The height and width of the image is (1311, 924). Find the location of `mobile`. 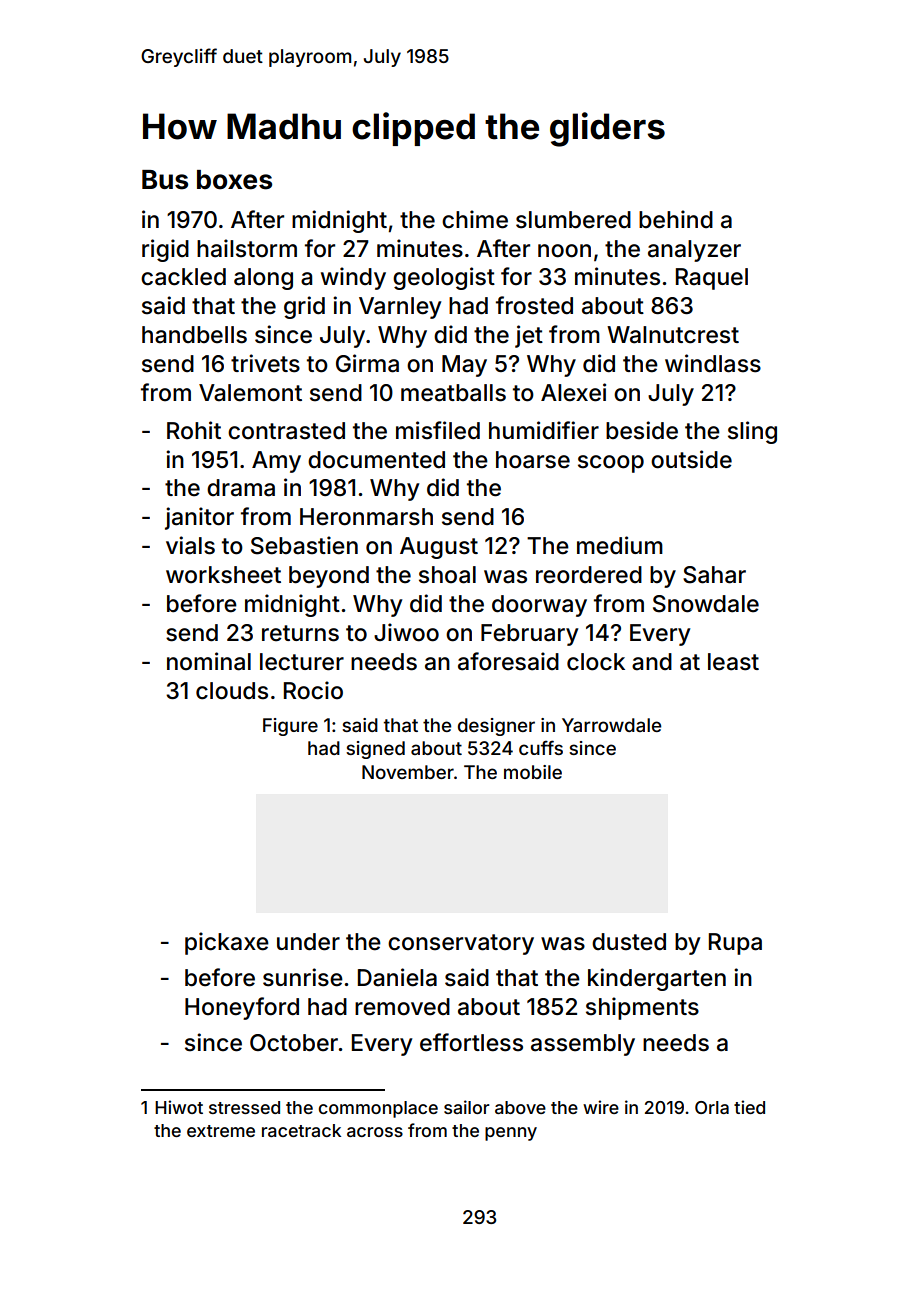

mobile is located at coordinates (533, 772).
